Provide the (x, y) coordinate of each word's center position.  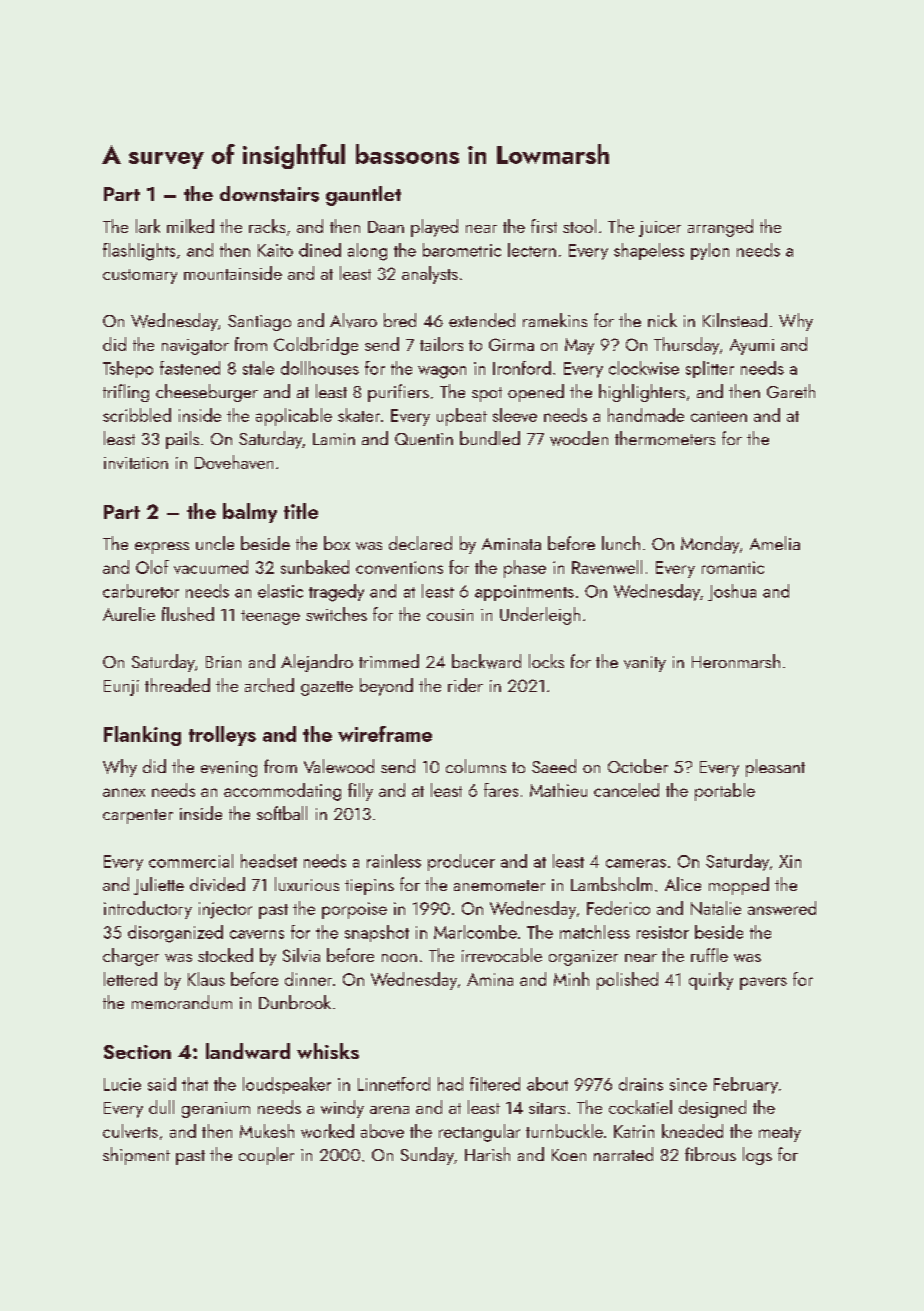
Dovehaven (234, 462)
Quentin (424, 439)
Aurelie (129, 614)
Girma (511, 344)
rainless (394, 861)
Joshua (732, 592)
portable (725, 792)
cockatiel (640, 1107)
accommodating (282, 792)
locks (546, 661)
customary (140, 276)
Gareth (791, 391)
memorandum (182, 1002)
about (547, 1084)
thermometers (665, 438)
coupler (266, 1156)
